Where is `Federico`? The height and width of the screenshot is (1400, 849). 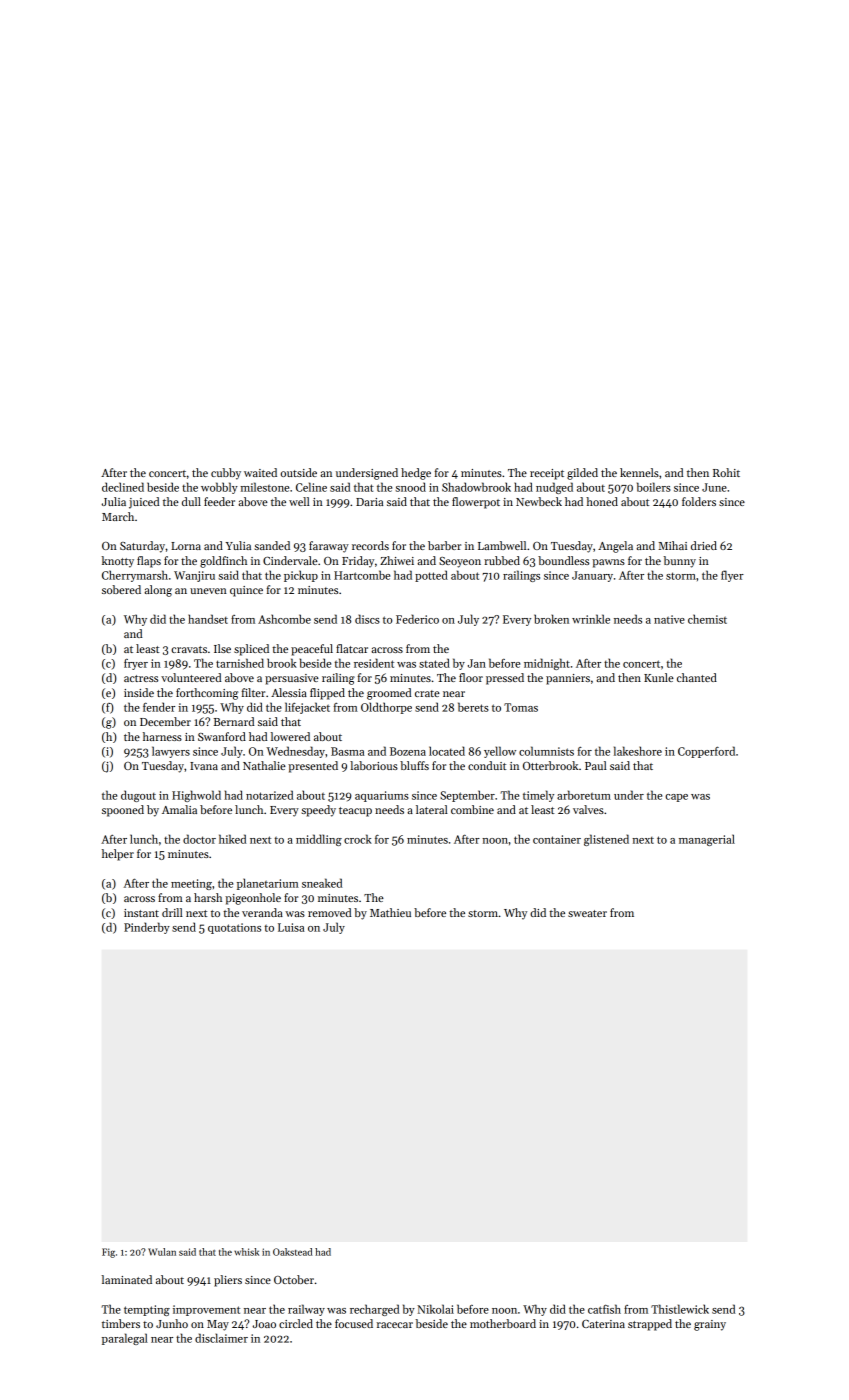 Federico is located at coordinates (417, 619).
